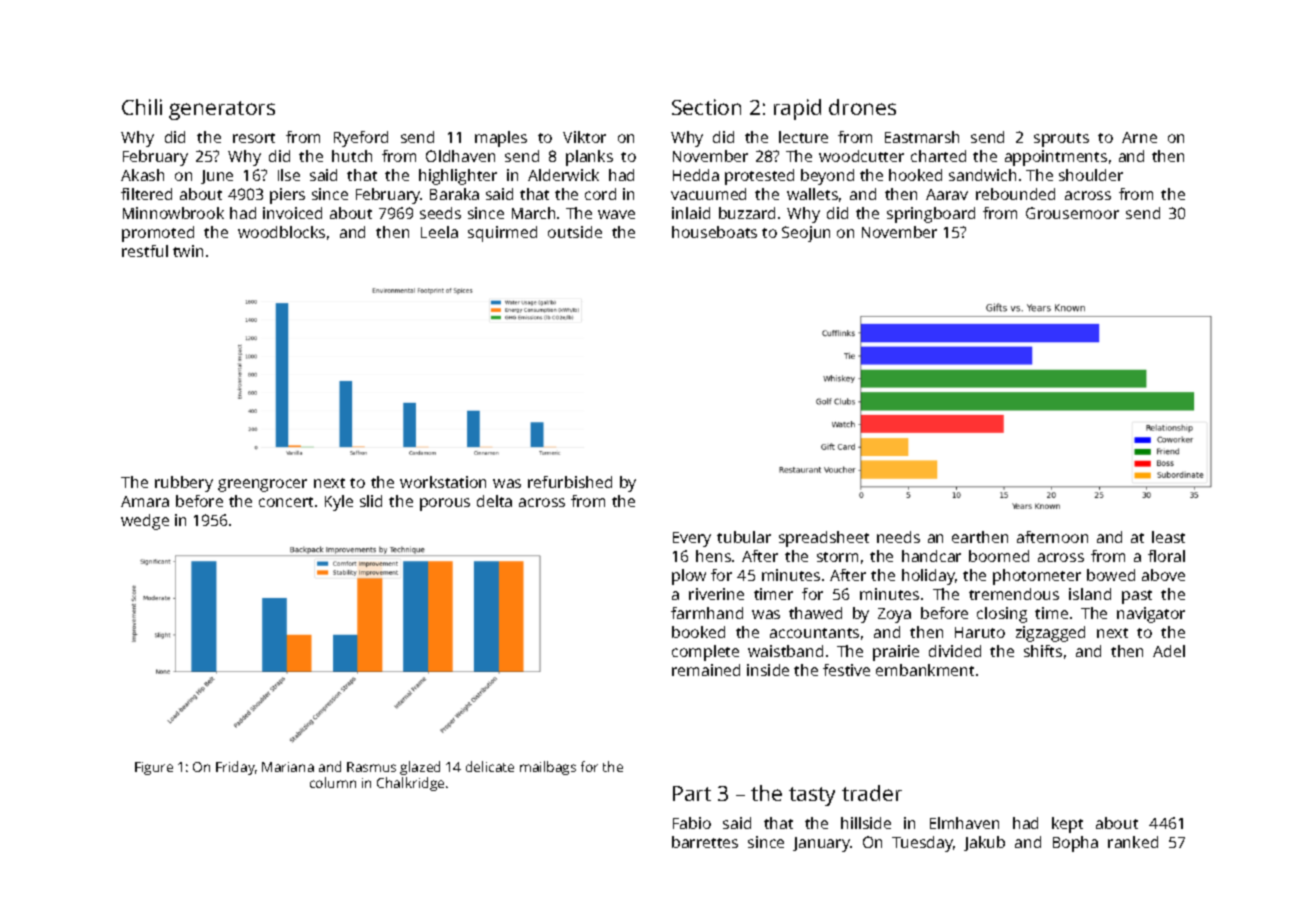 This page has width=1308, height=924. Describe the element at coordinates (1168, 537) in the page. I see `least` at that location.
